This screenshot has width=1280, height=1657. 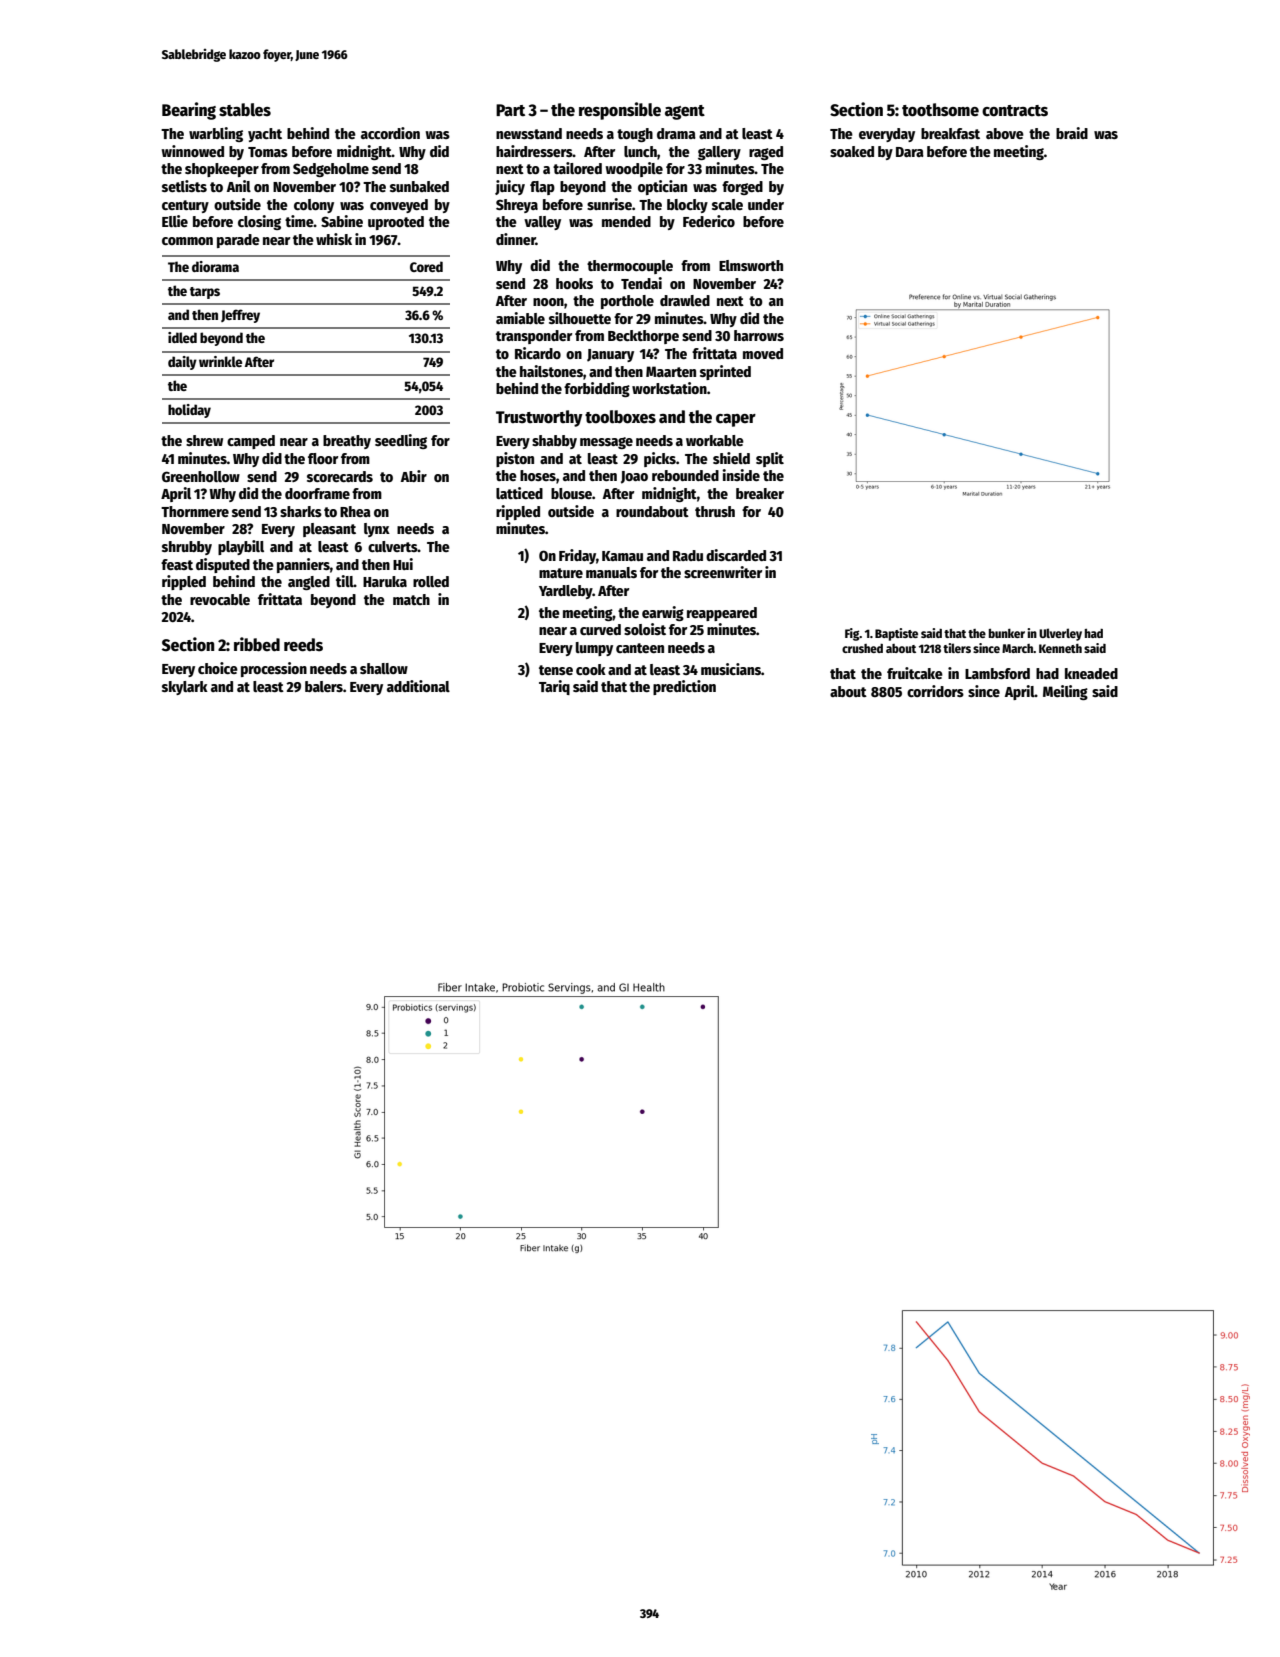 What do you see at coordinates (1091, 673) in the screenshot?
I see `kneaded` at bounding box center [1091, 673].
